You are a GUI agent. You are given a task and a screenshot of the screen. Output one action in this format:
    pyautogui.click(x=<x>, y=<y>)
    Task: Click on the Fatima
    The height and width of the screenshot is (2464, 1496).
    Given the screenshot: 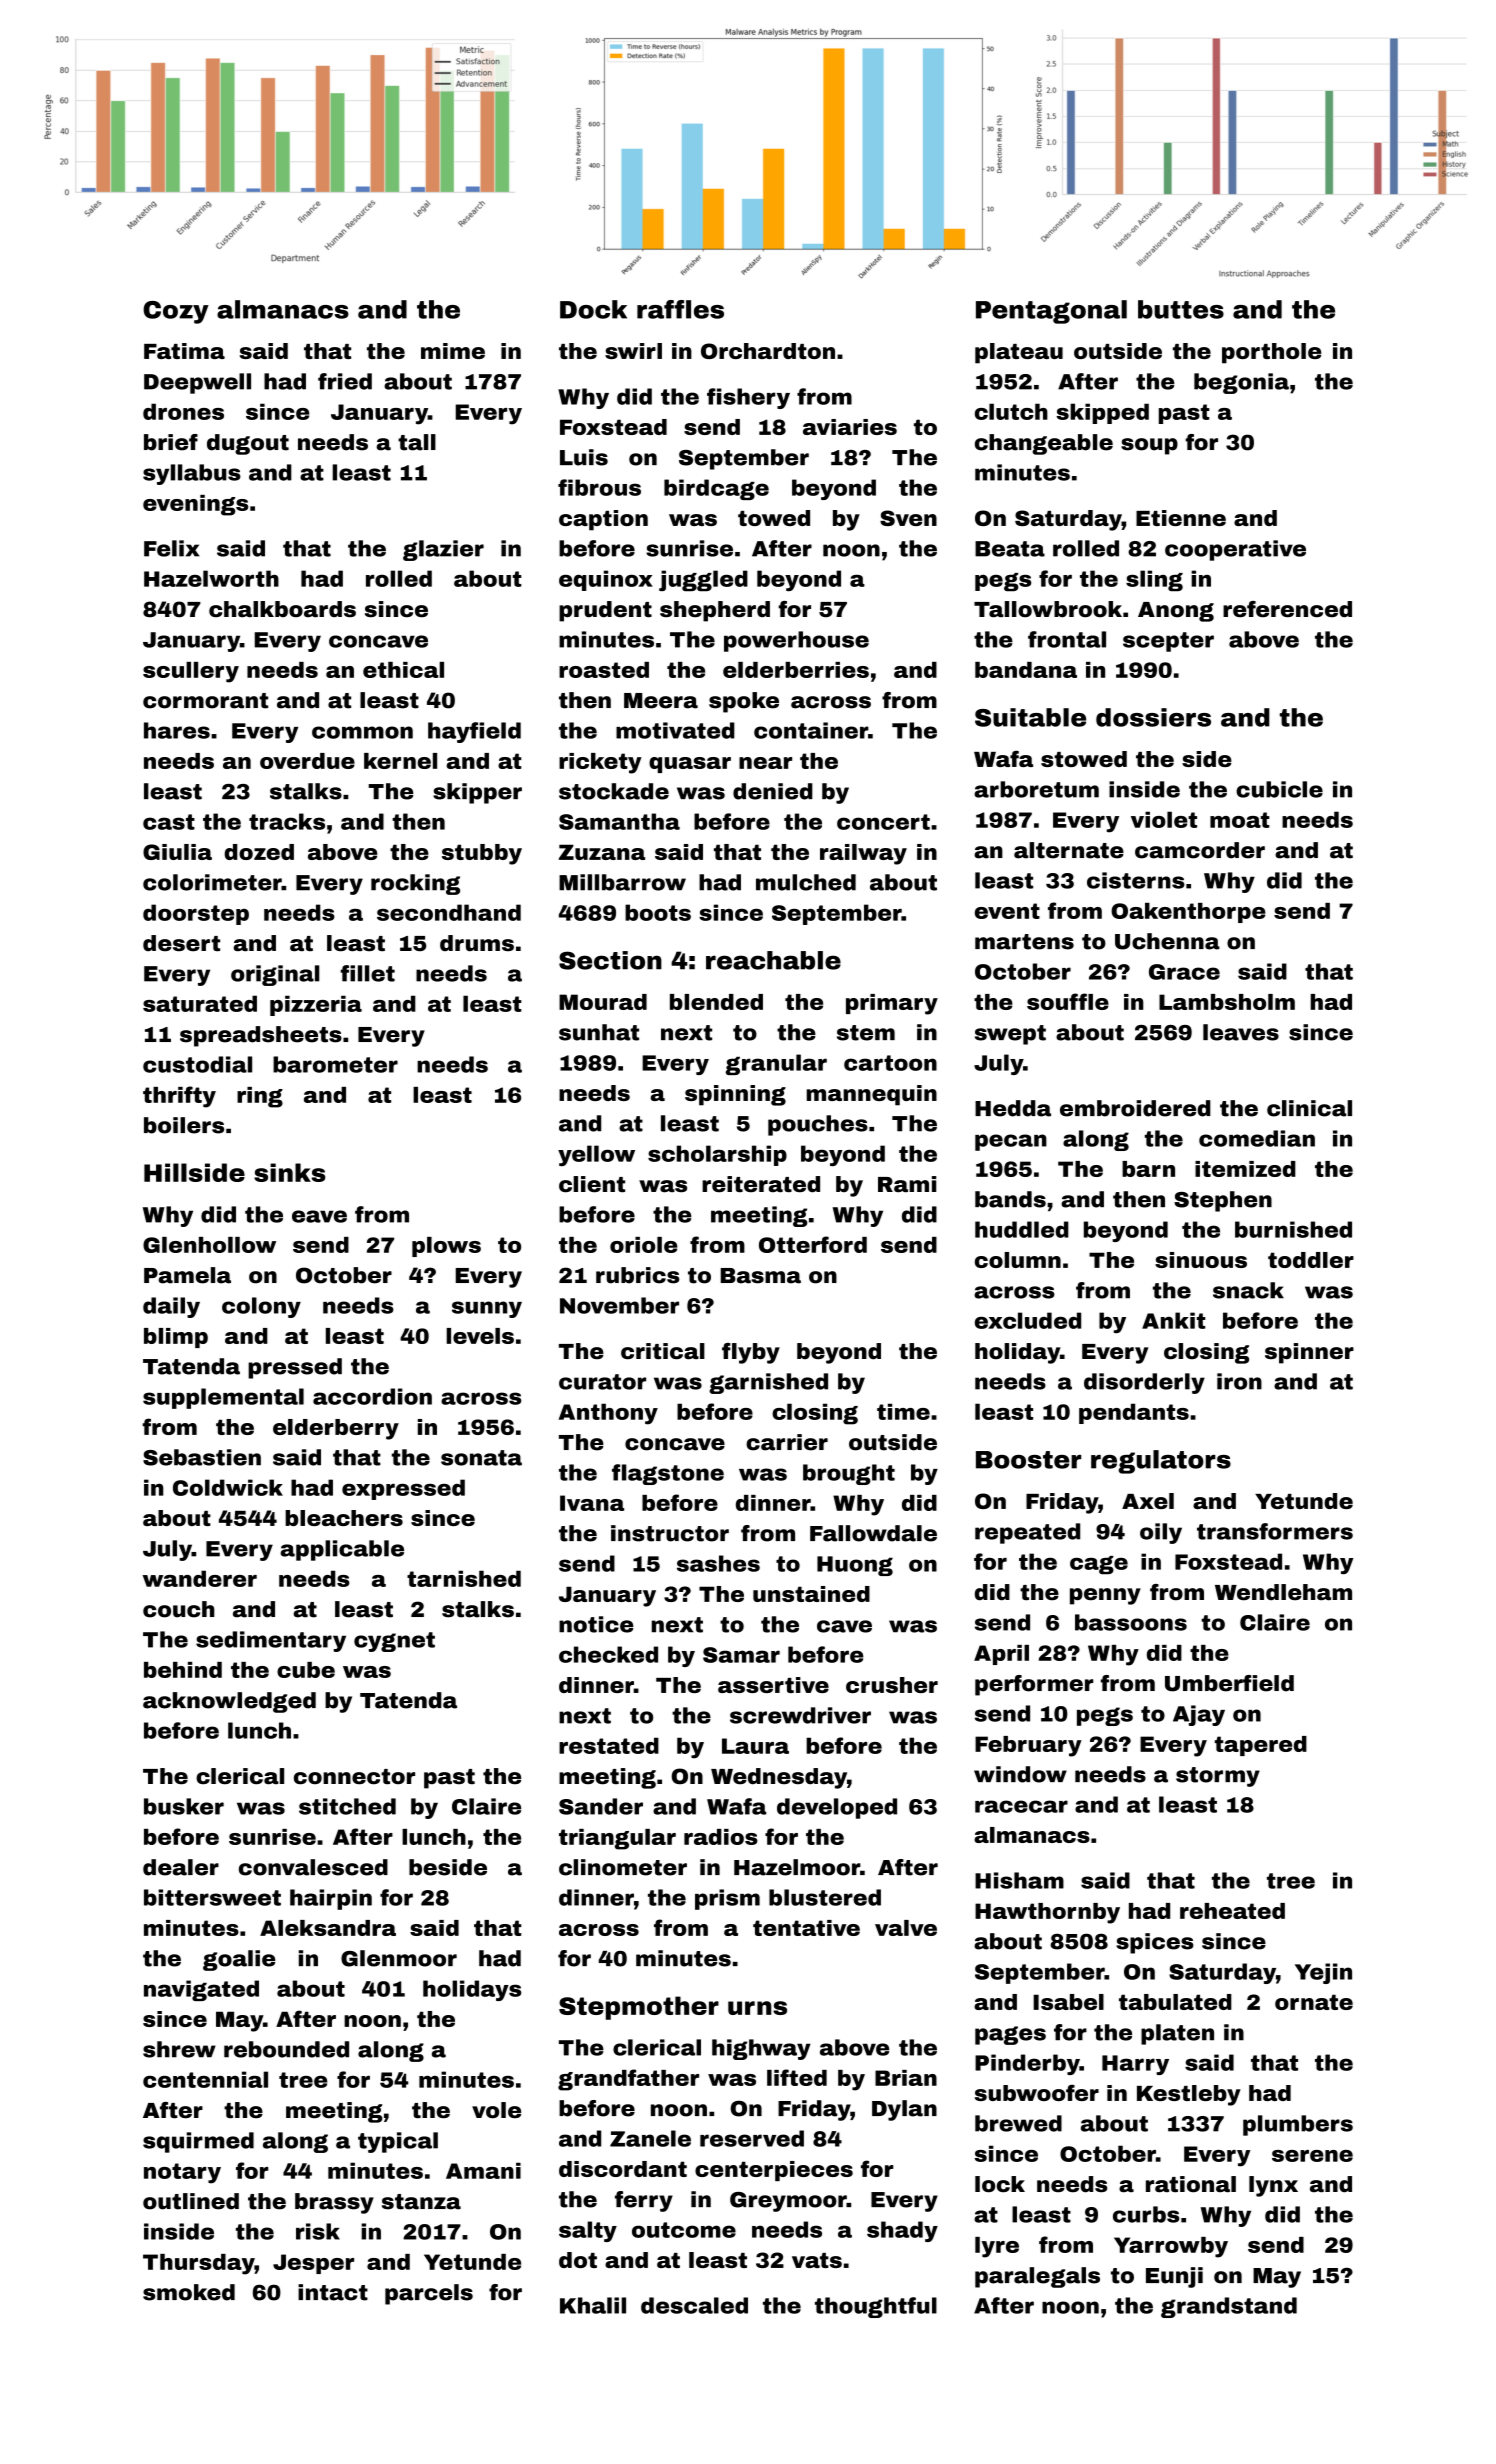 What is the action you would take?
    pyautogui.click(x=184, y=351)
